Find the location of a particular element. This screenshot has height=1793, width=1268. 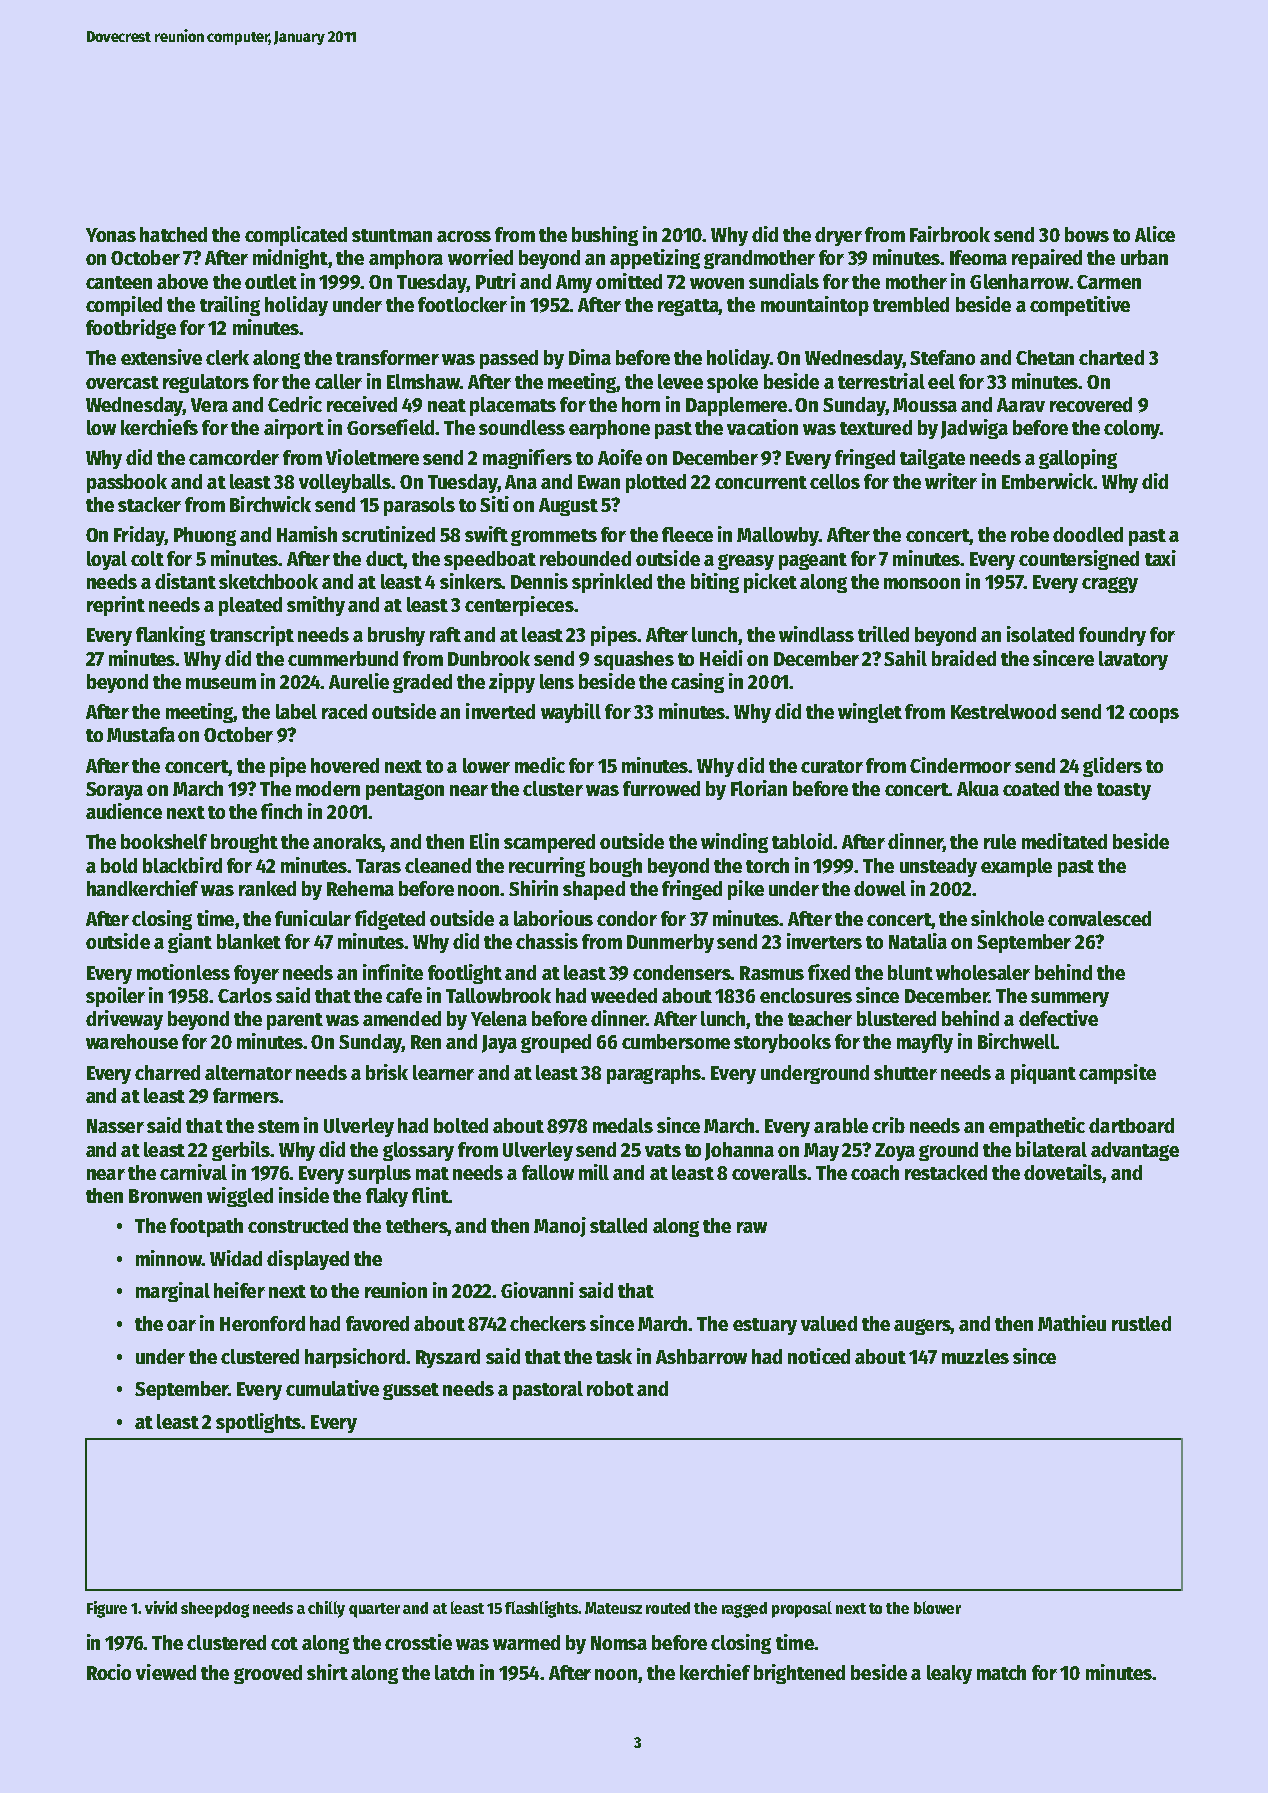

flint is located at coordinates (430, 1195).
